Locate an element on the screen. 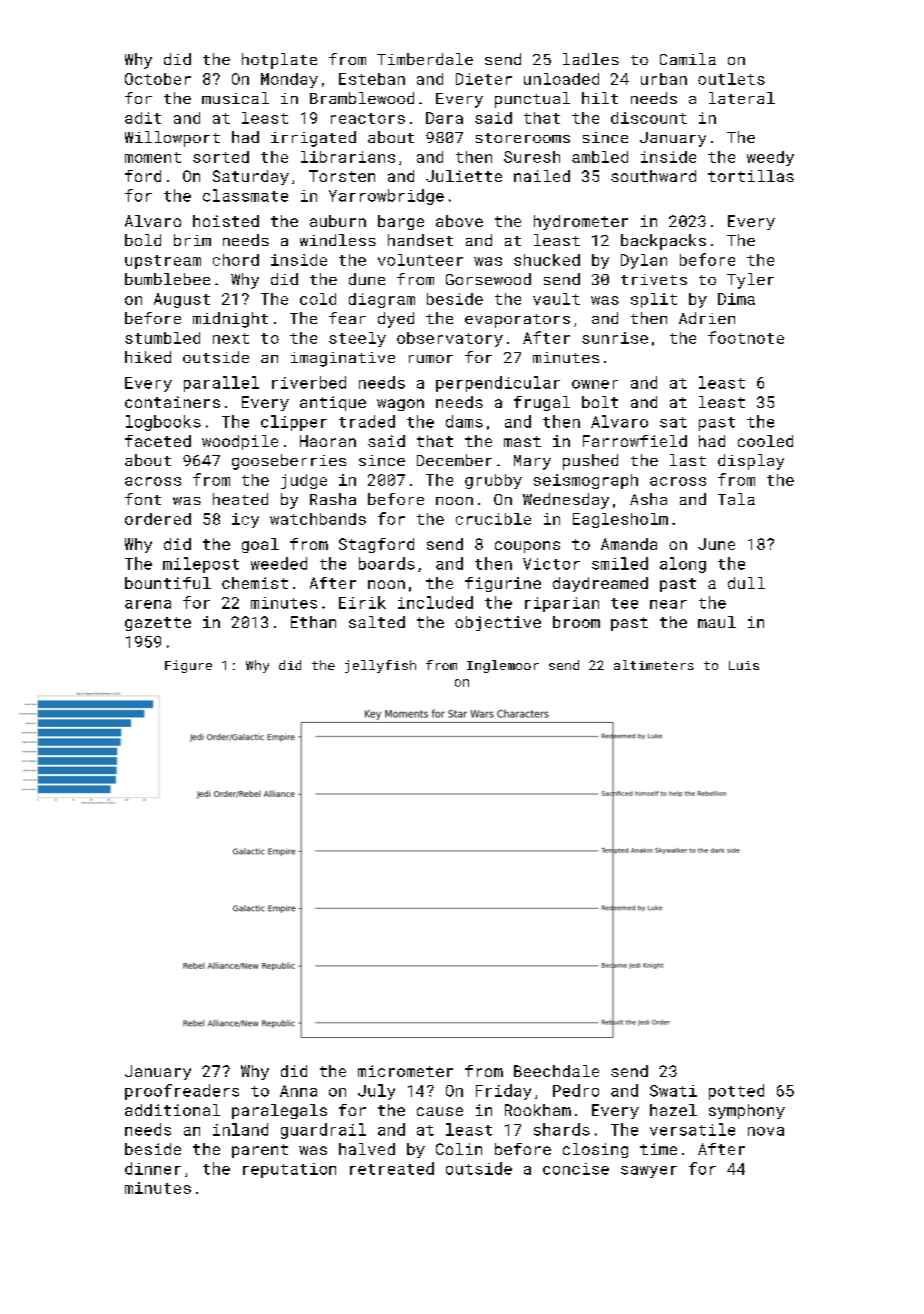 The height and width of the screenshot is (1314, 924). reputation is located at coordinates (289, 1170).
